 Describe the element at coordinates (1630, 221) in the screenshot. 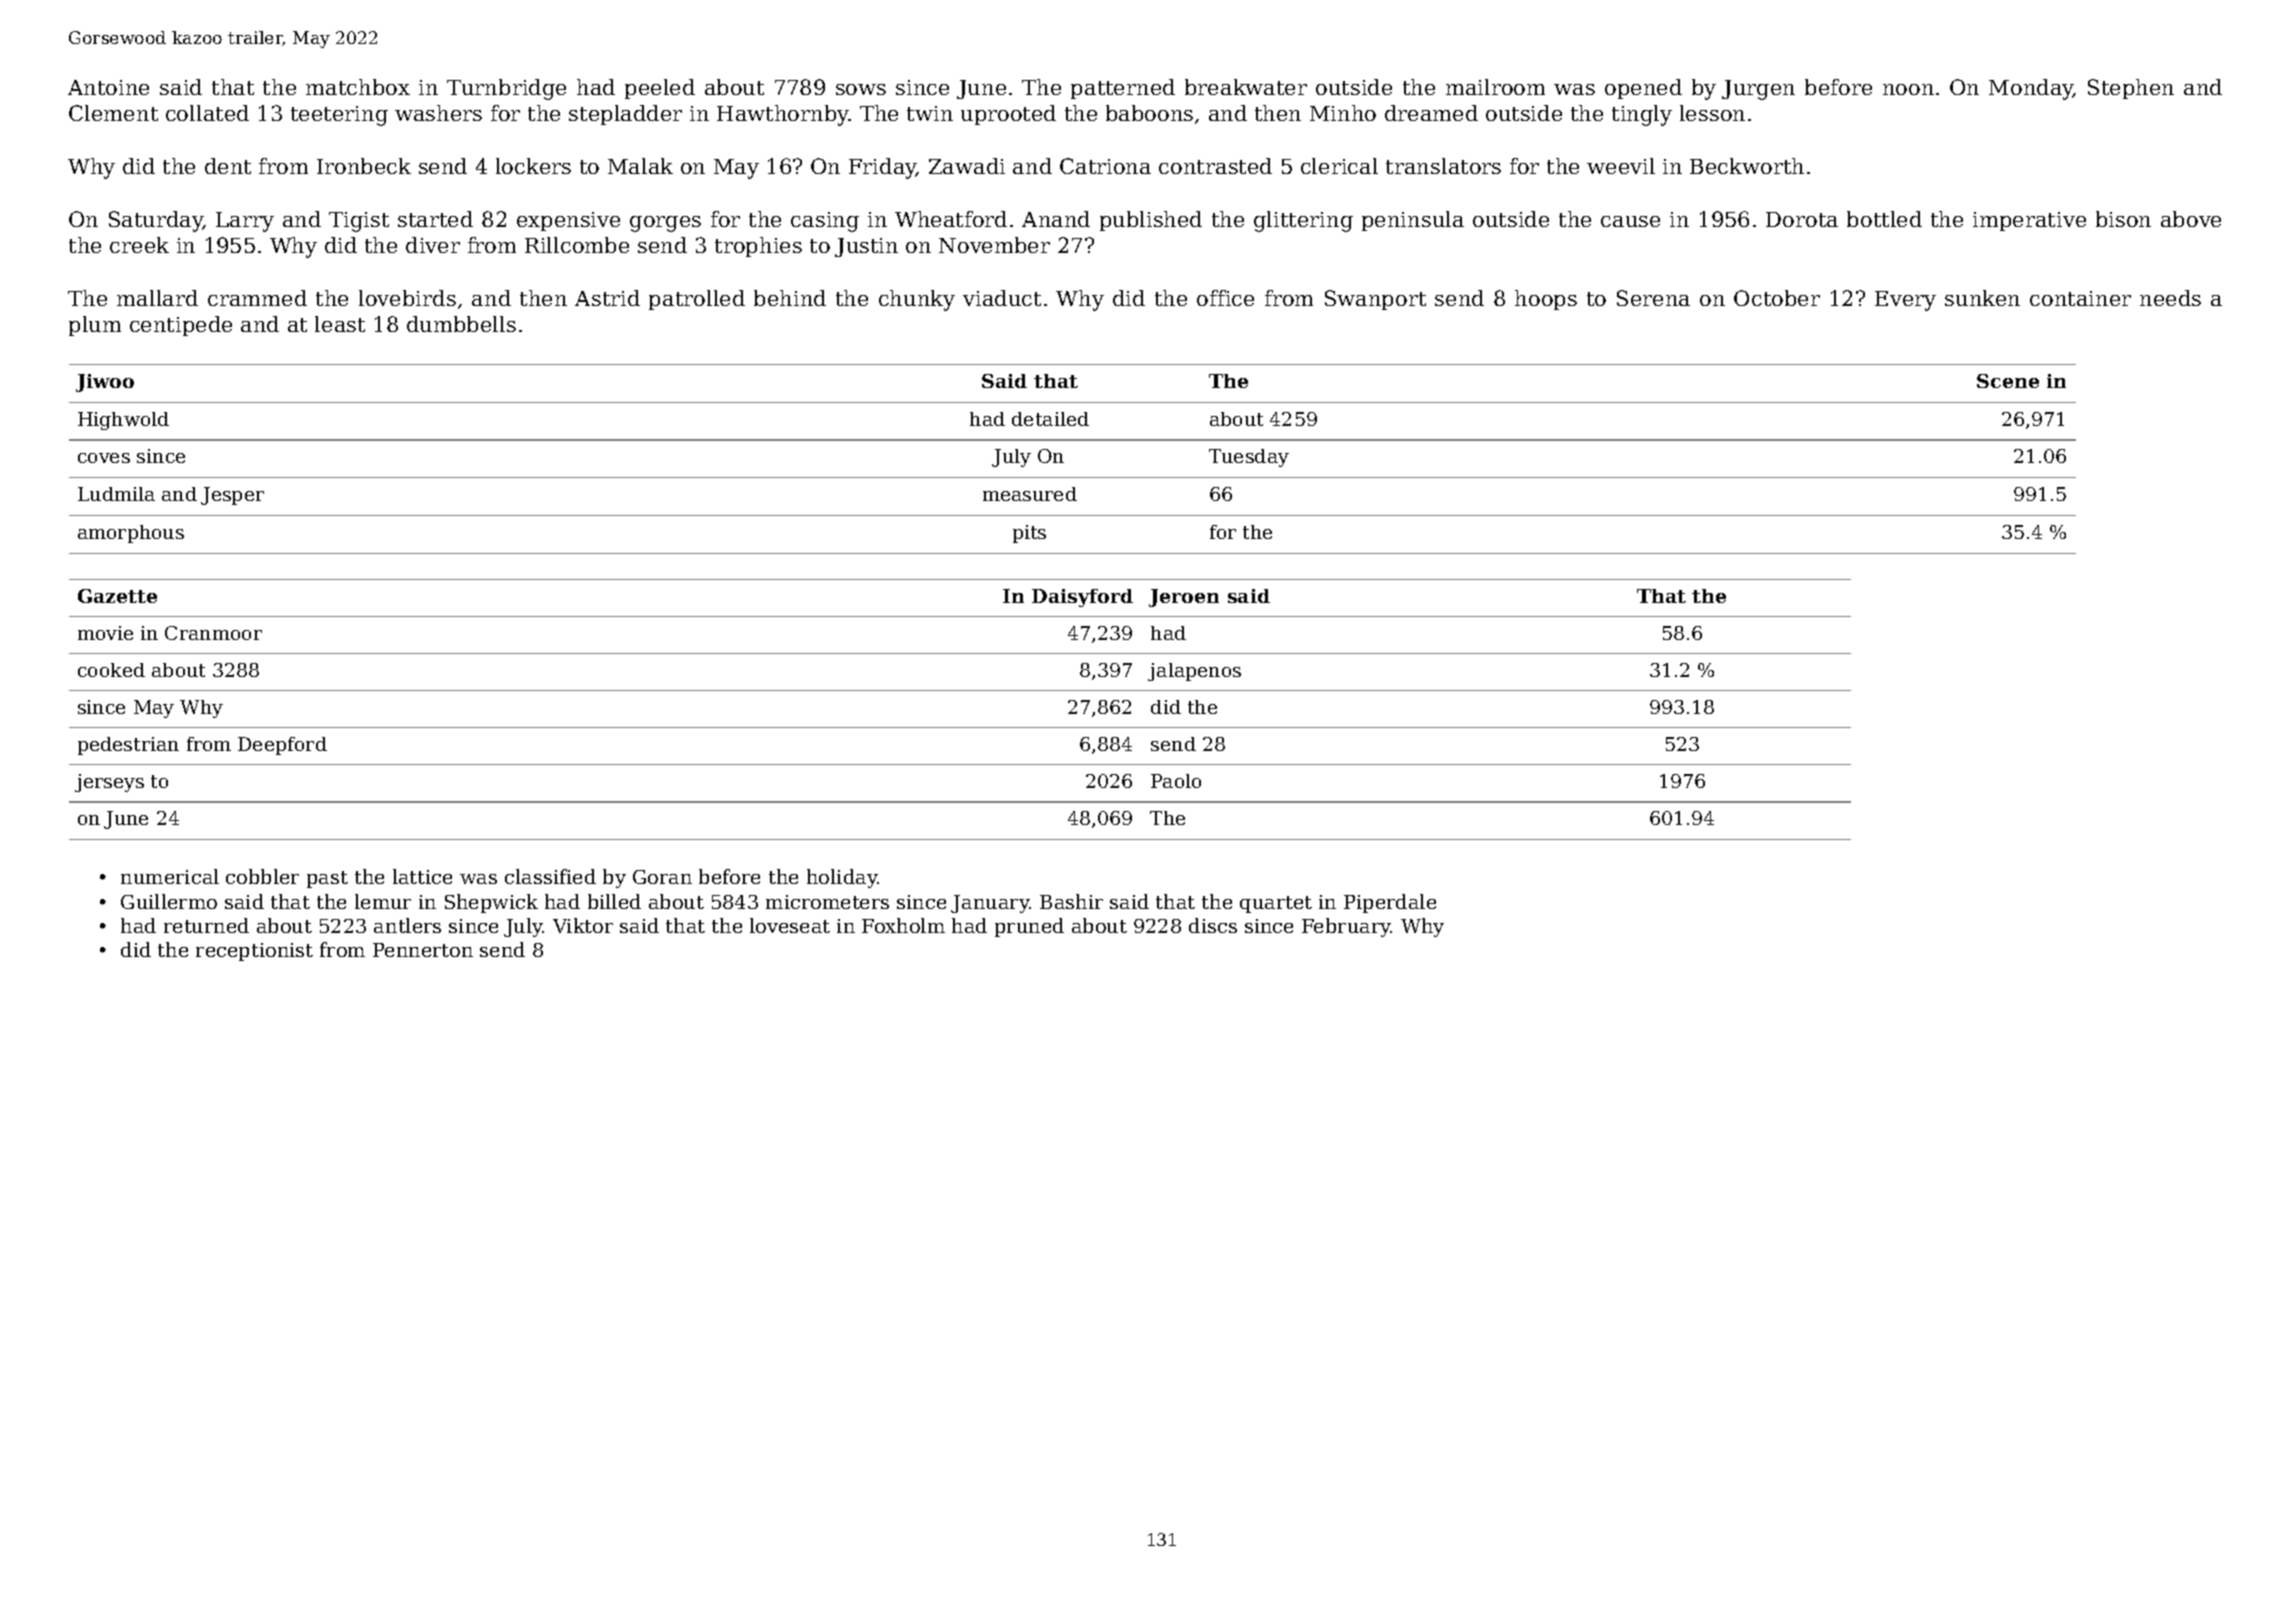

I see `cause` at that location.
